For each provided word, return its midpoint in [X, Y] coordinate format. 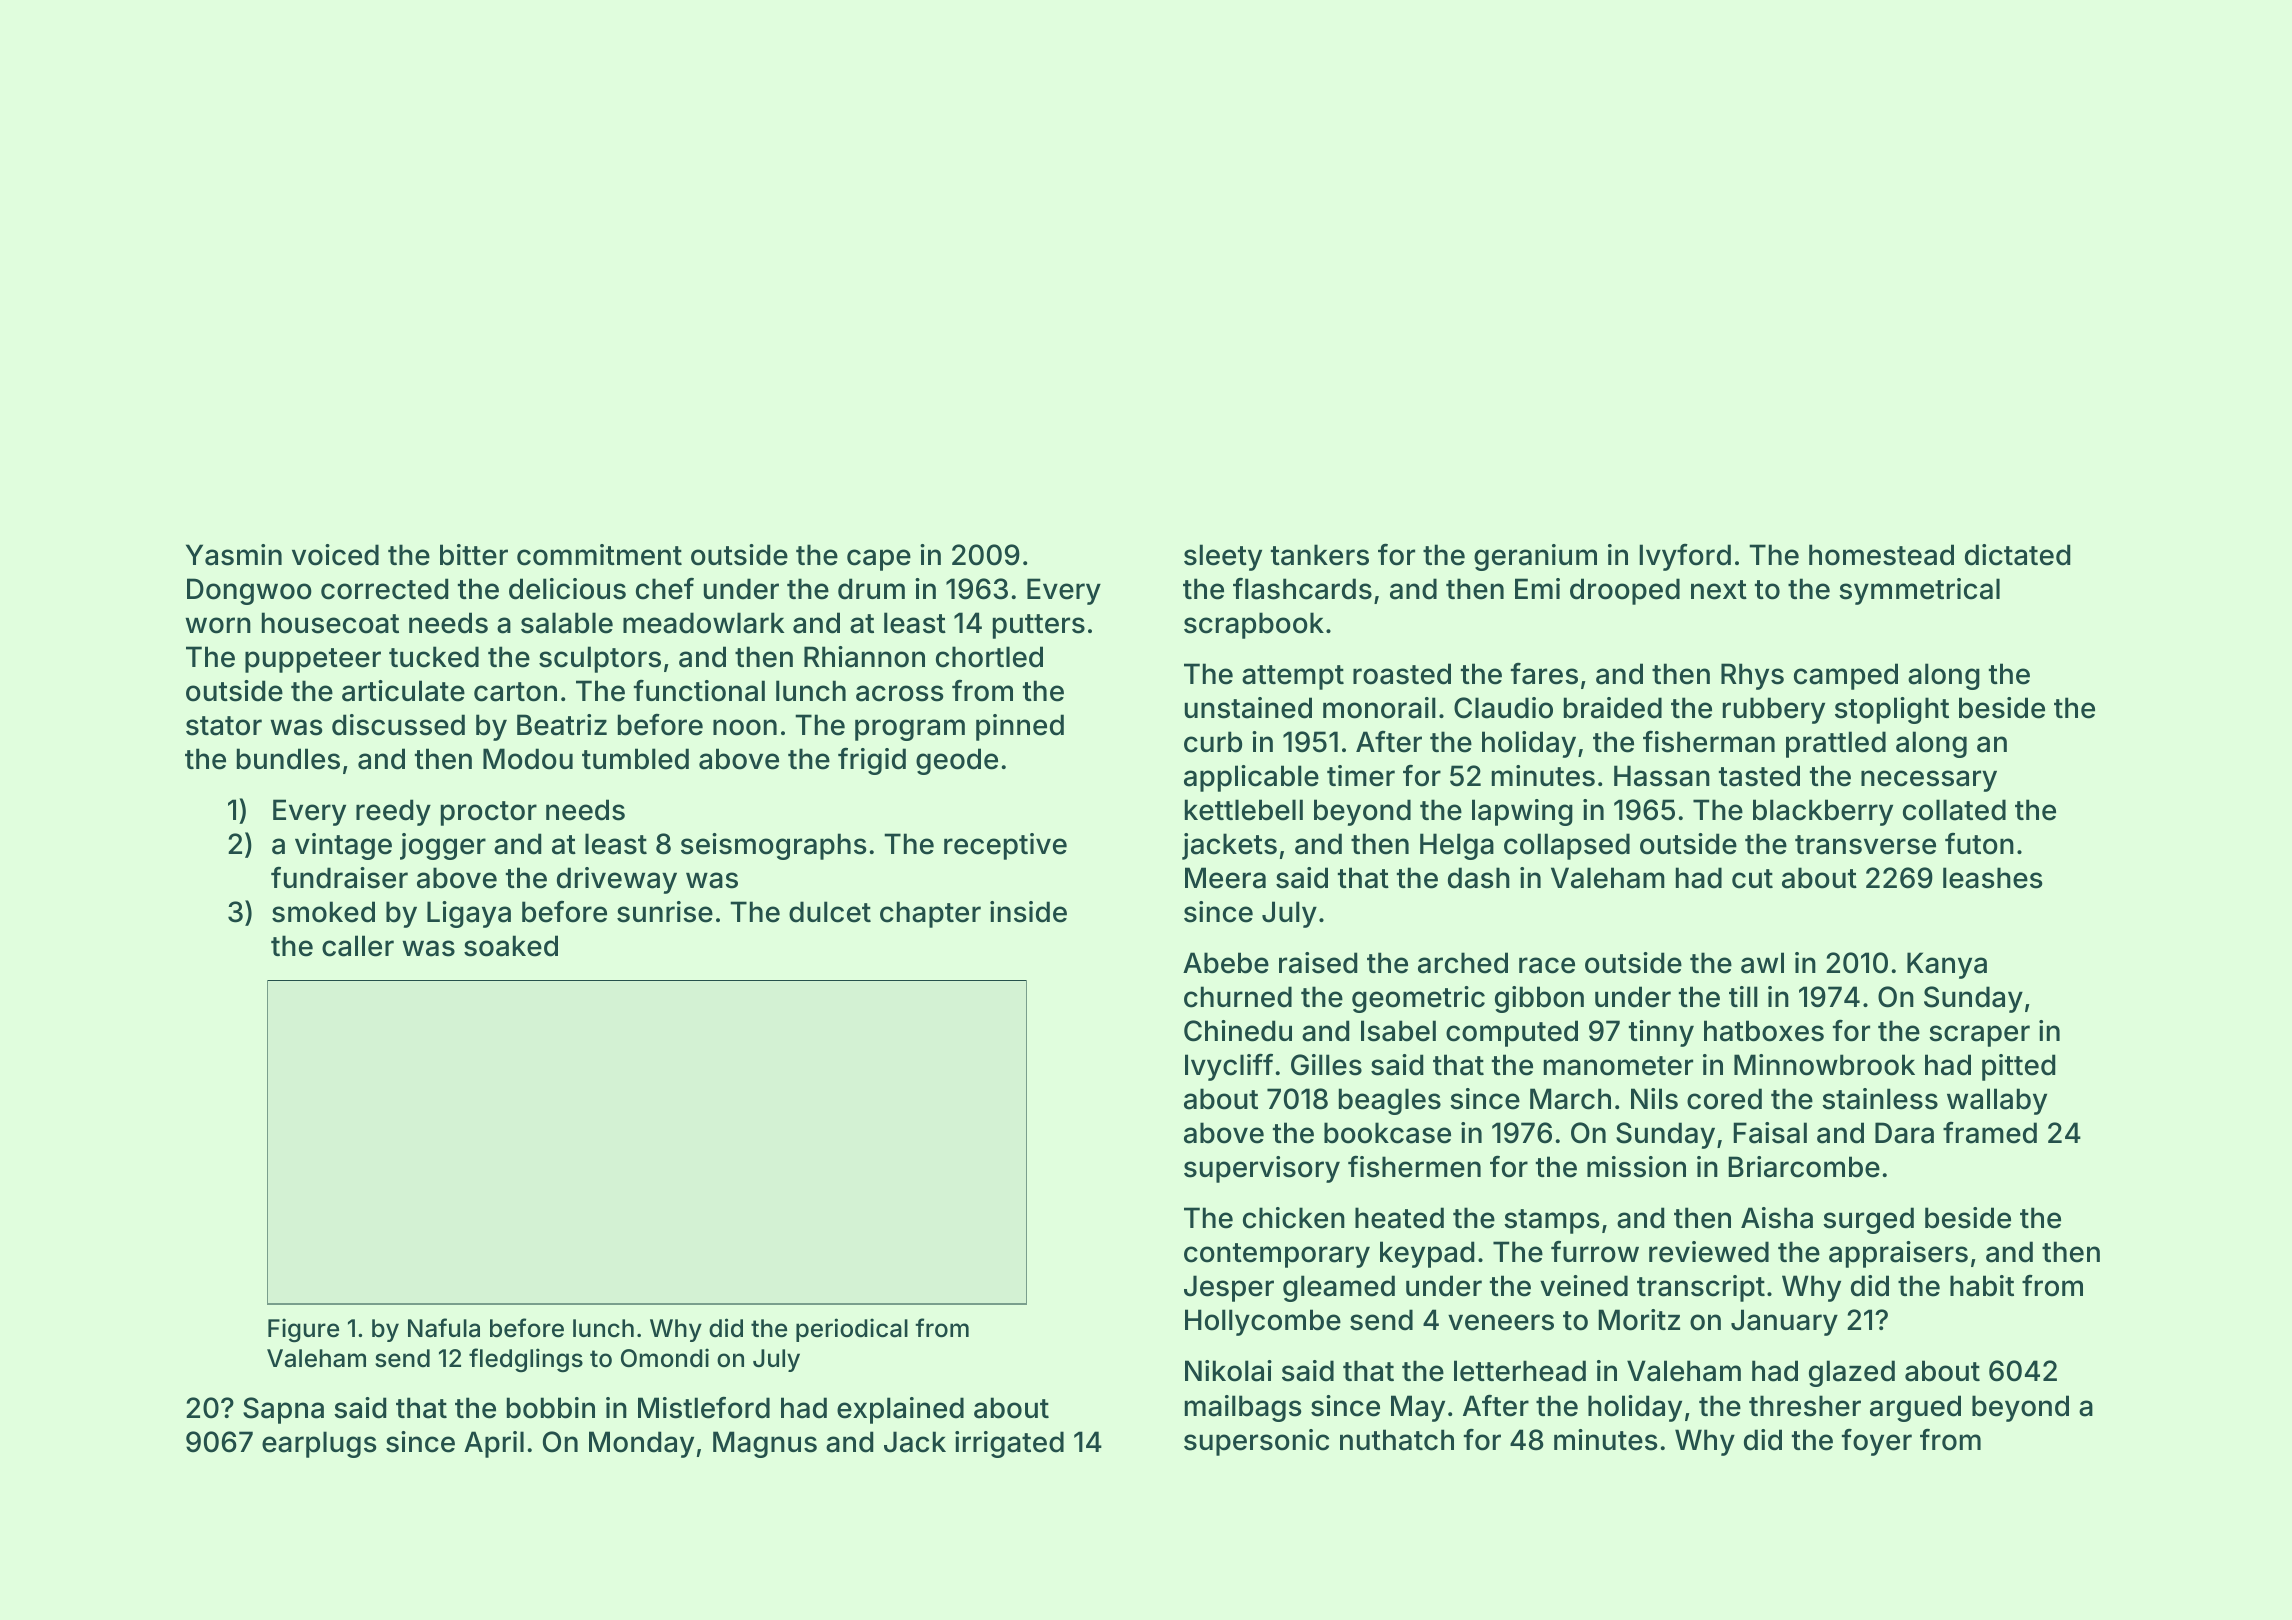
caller [358, 946]
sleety [1223, 557]
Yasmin [234, 555]
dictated [2017, 555]
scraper [1979, 1036]
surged [1868, 1220]
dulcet [830, 912]
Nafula [444, 1328]
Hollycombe [1263, 1322]
